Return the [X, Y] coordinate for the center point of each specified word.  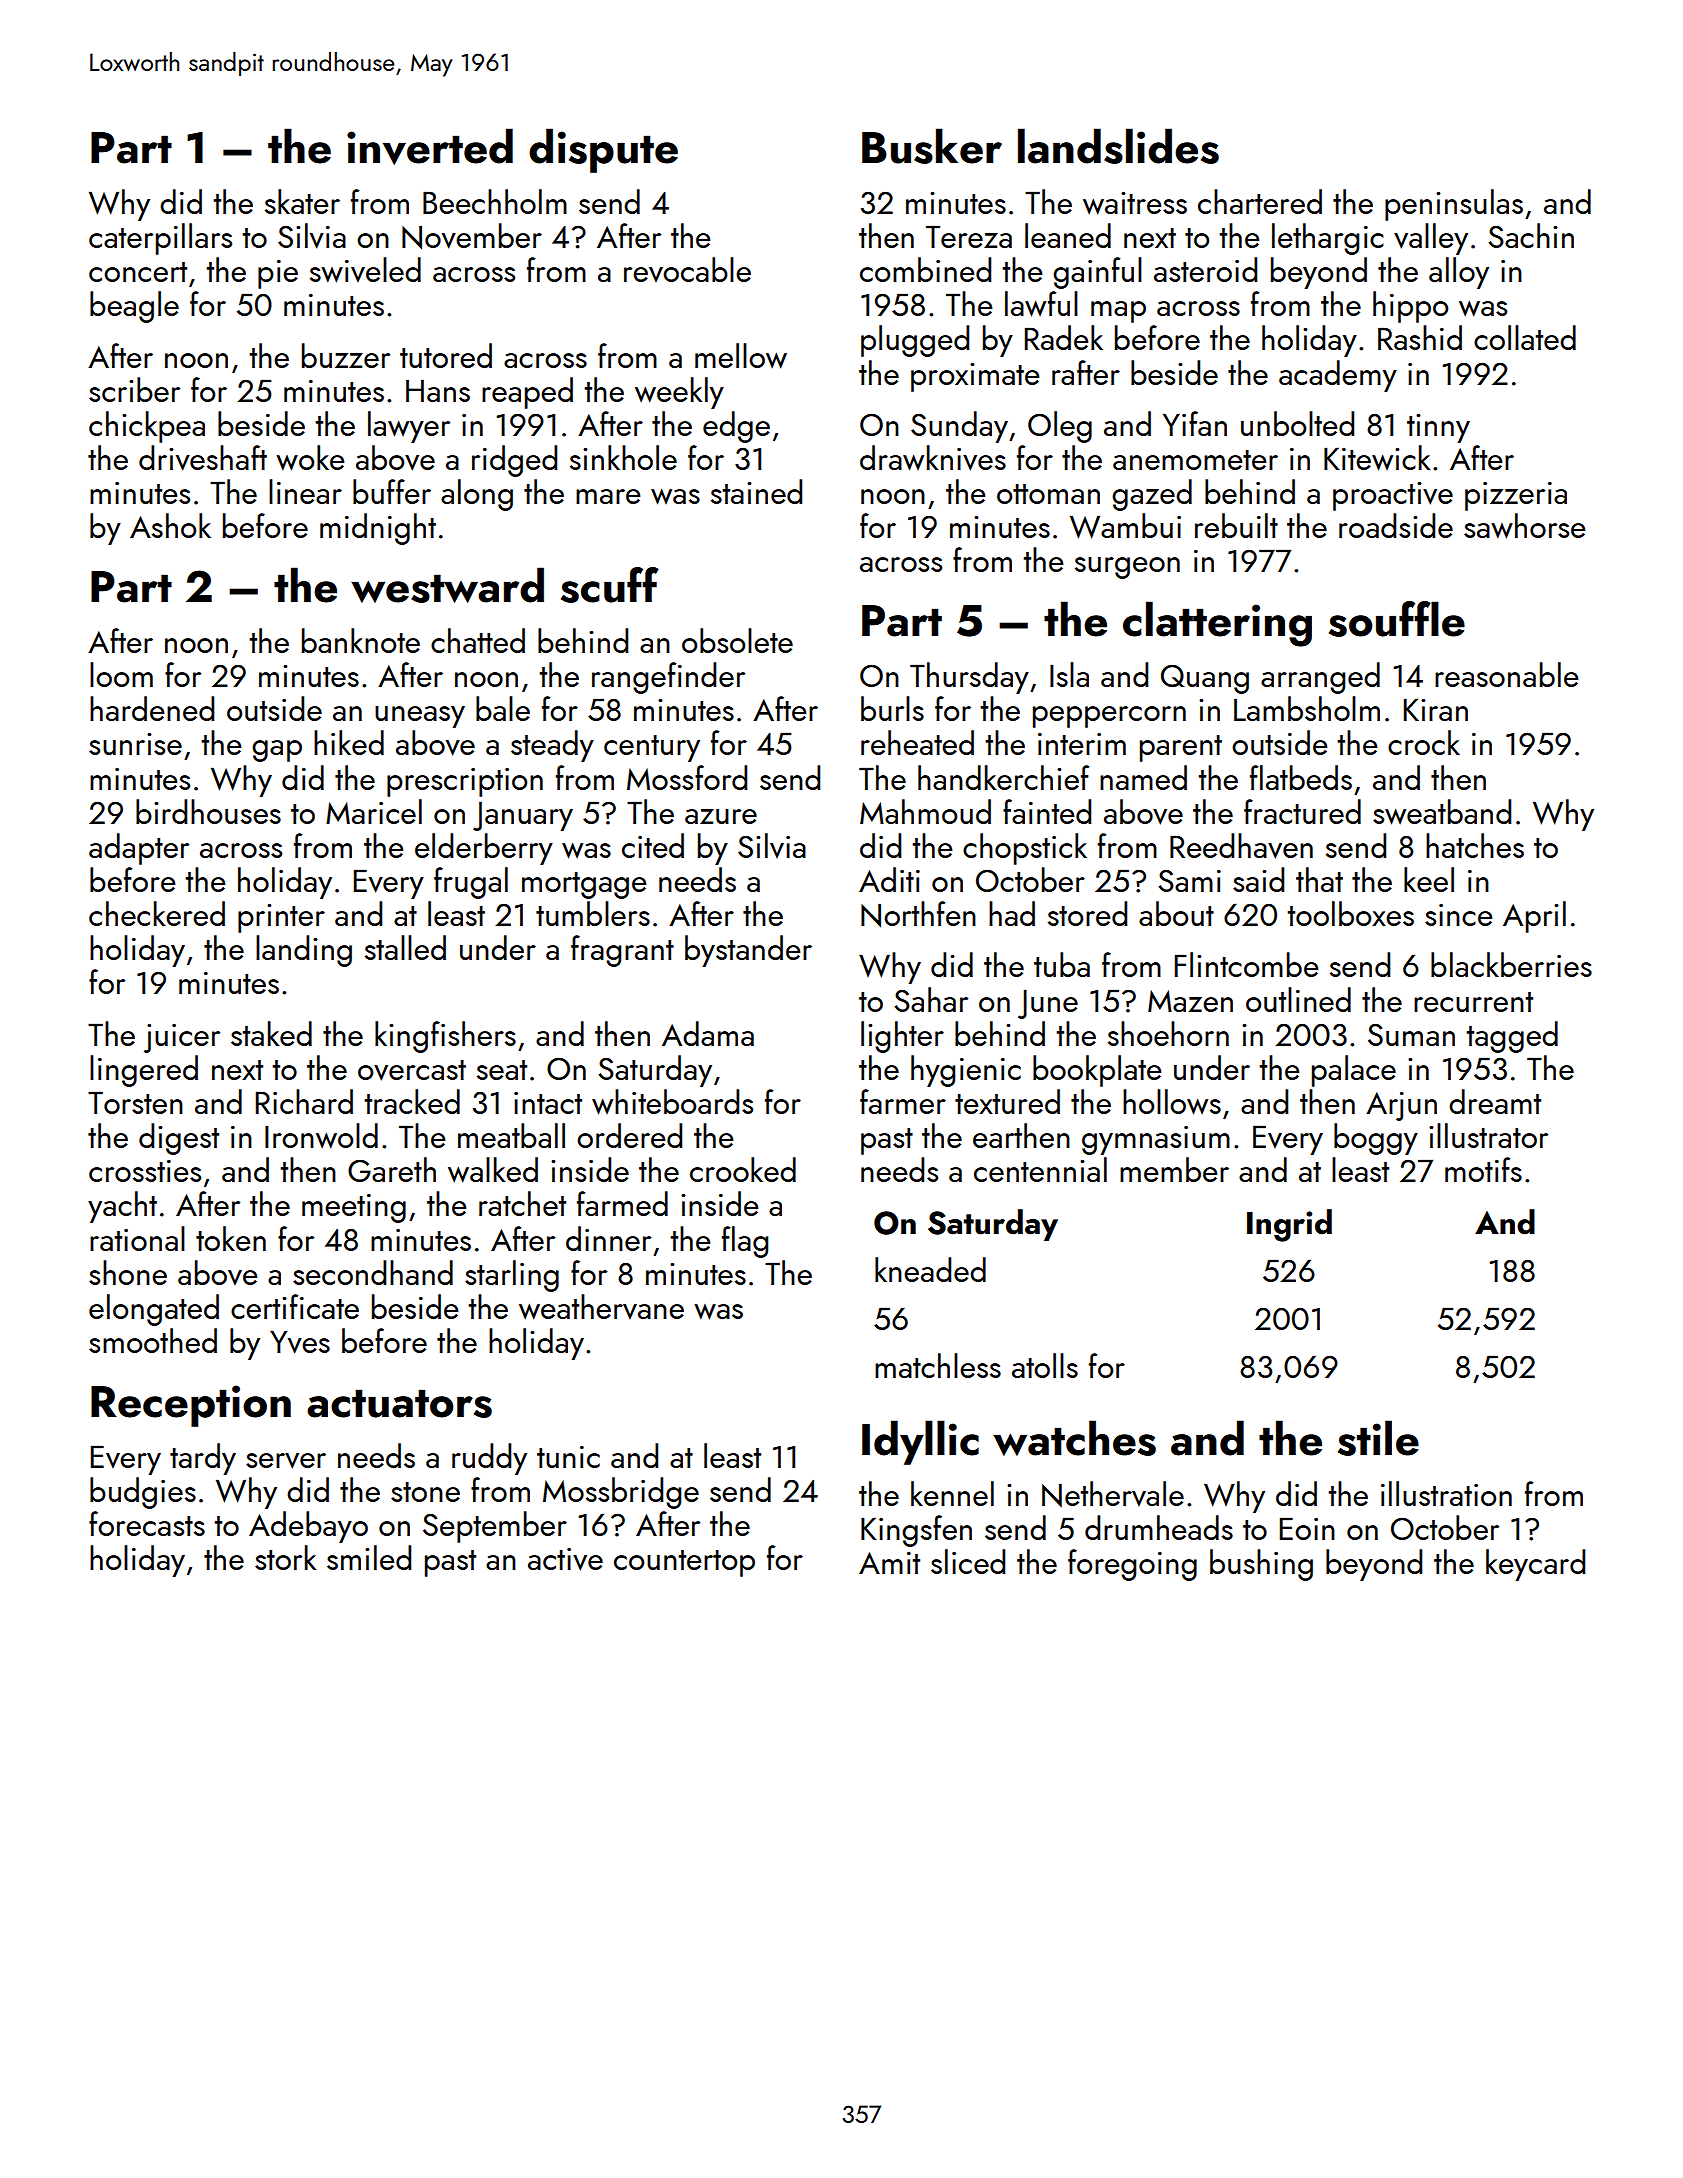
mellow [741, 356]
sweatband [1442, 812]
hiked [349, 742]
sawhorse [1525, 526]
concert [138, 272]
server [286, 1461]
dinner [608, 1238]
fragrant [622, 951]
